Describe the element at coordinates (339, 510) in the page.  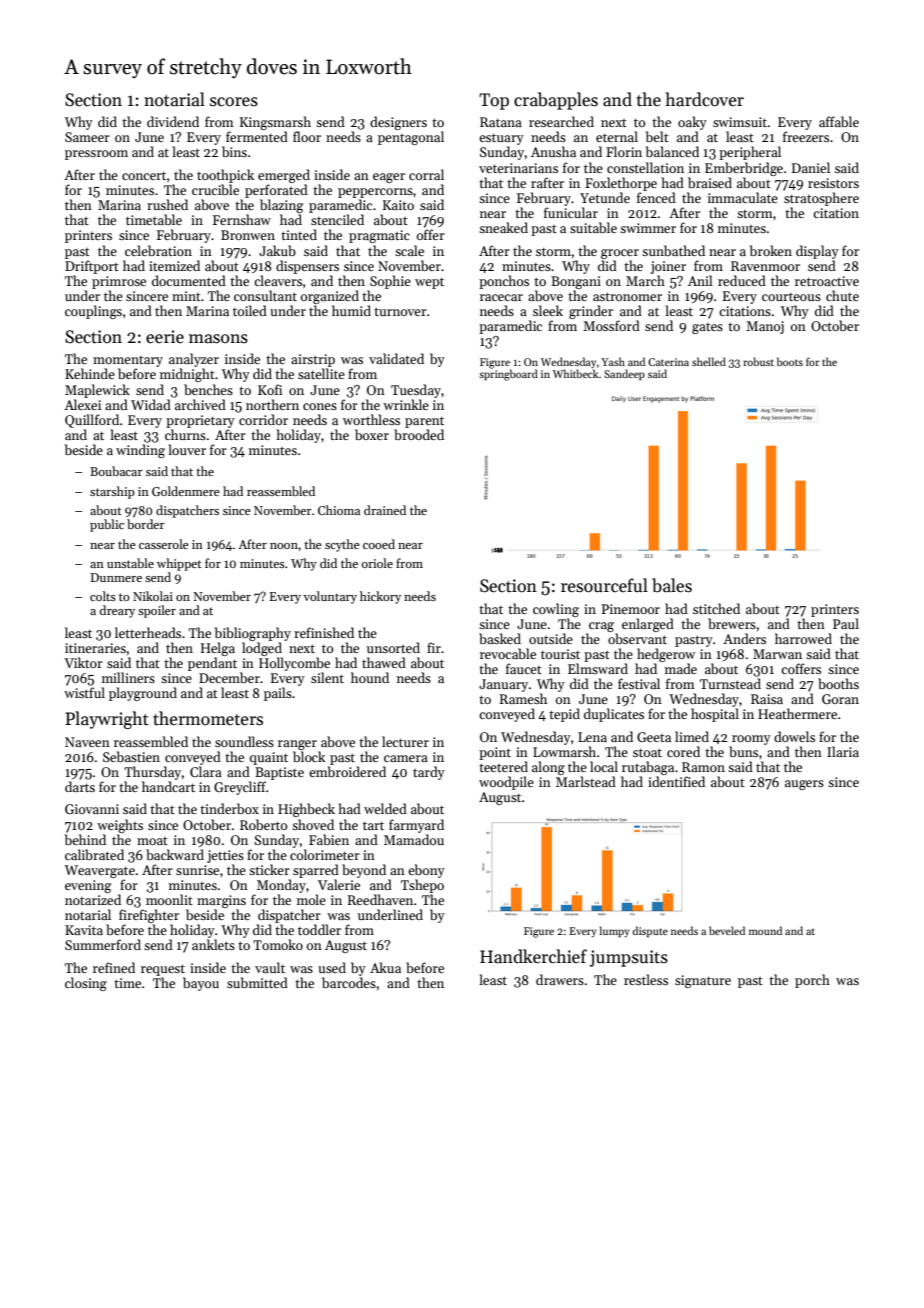
I see `Chioma` at that location.
